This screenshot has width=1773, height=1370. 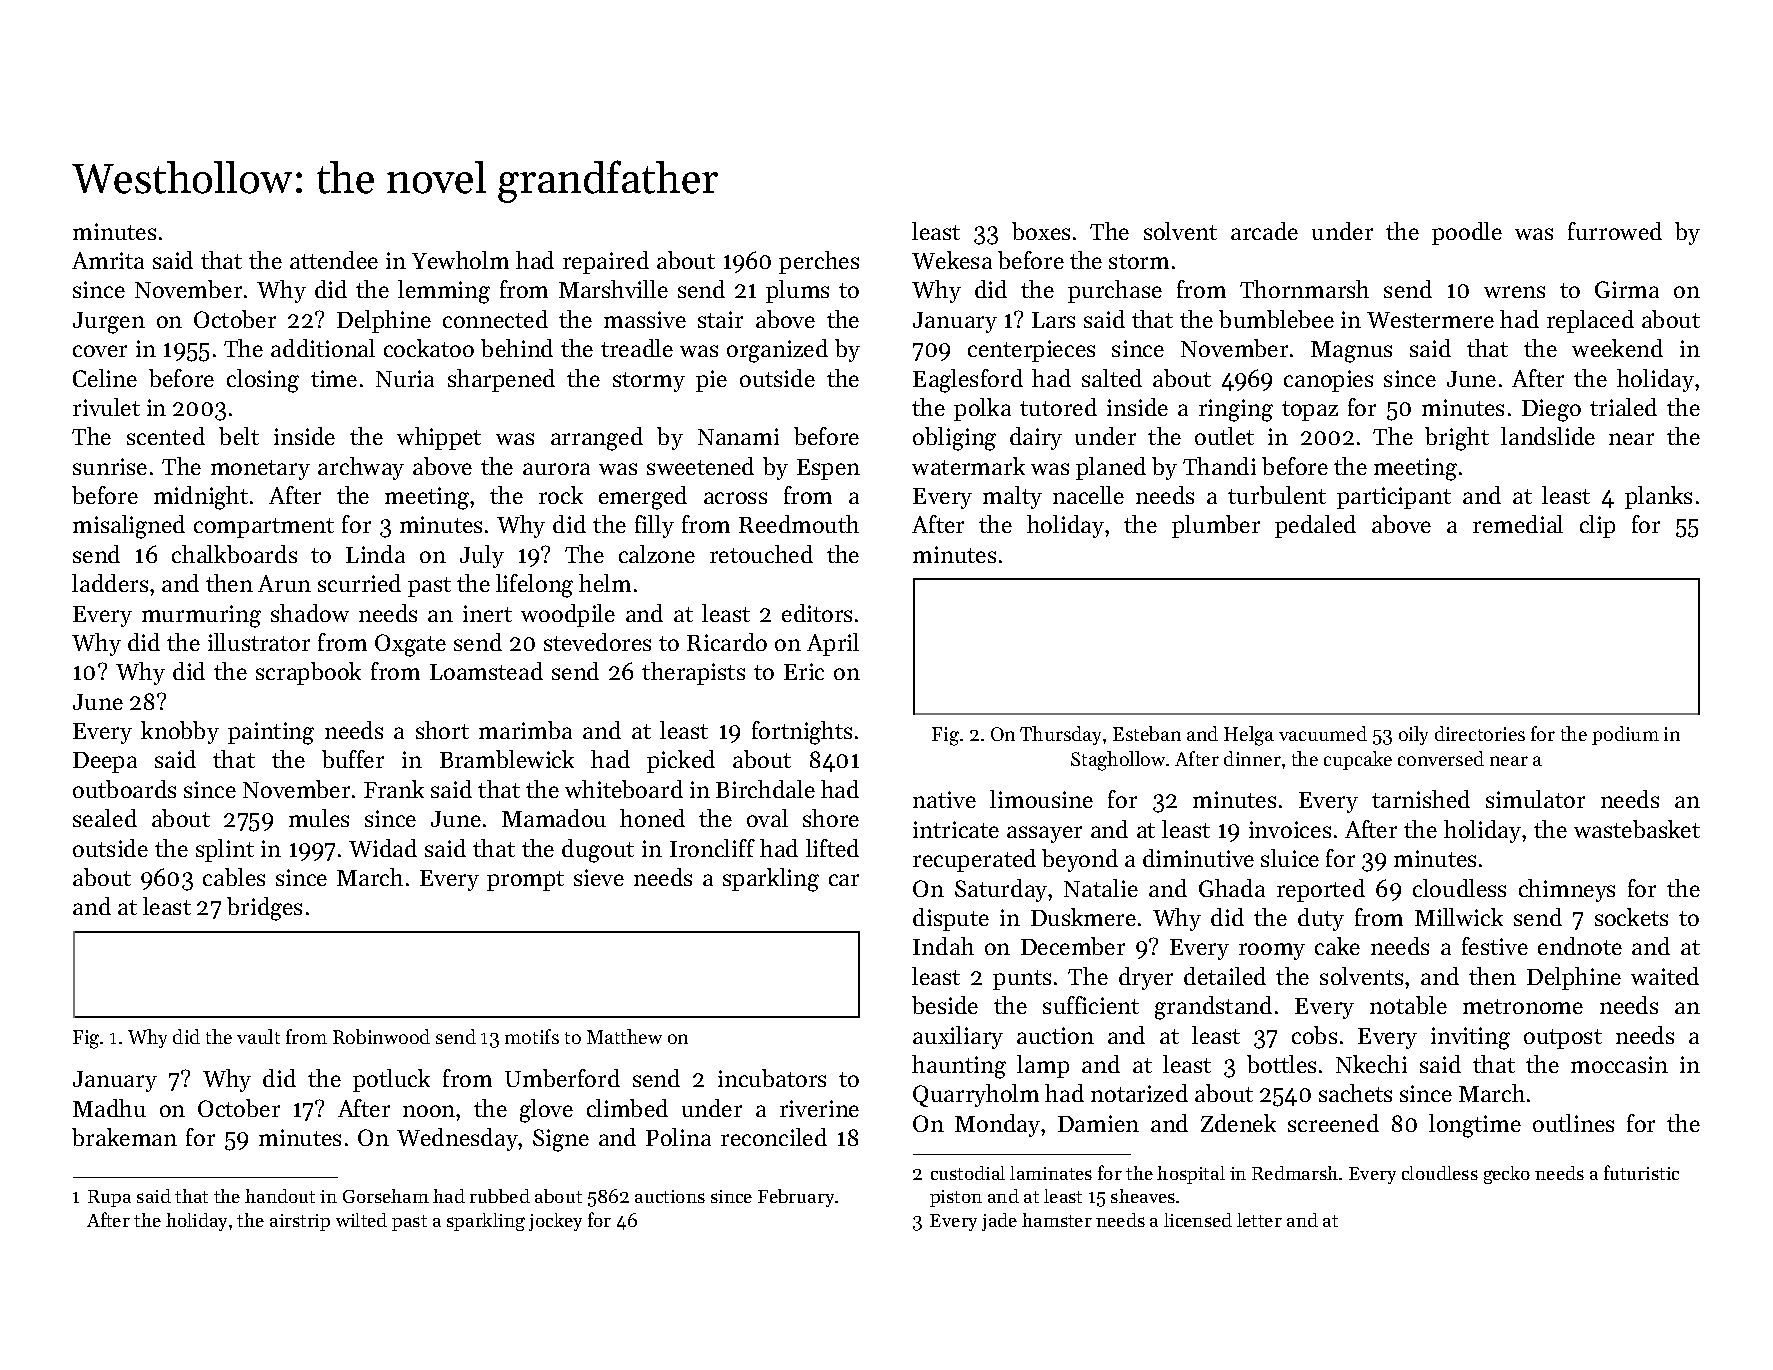 I want to click on shadow, so click(x=310, y=613).
